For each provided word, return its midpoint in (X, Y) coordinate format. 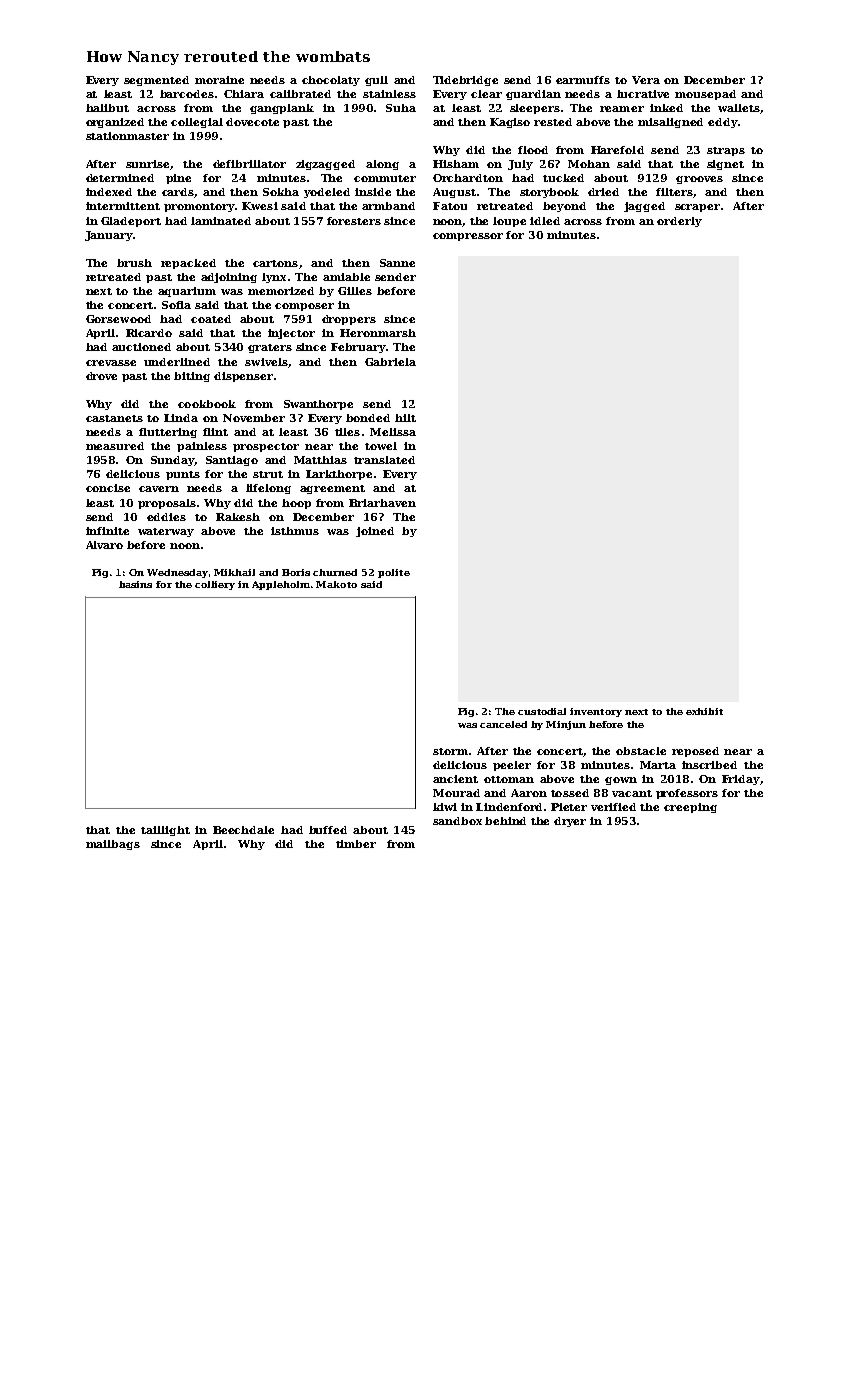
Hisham (456, 164)
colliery (215, 585)
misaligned (670, 123)
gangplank (282, 109)
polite (394, 573)
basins (135, 584)
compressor (468, 237)
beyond (564, 207)
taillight (165, 831)
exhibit (704, 711)
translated (384, 460)
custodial (542, 711)
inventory (596, 712)
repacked (188, 264)
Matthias (320, 460)
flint (215, 432)
